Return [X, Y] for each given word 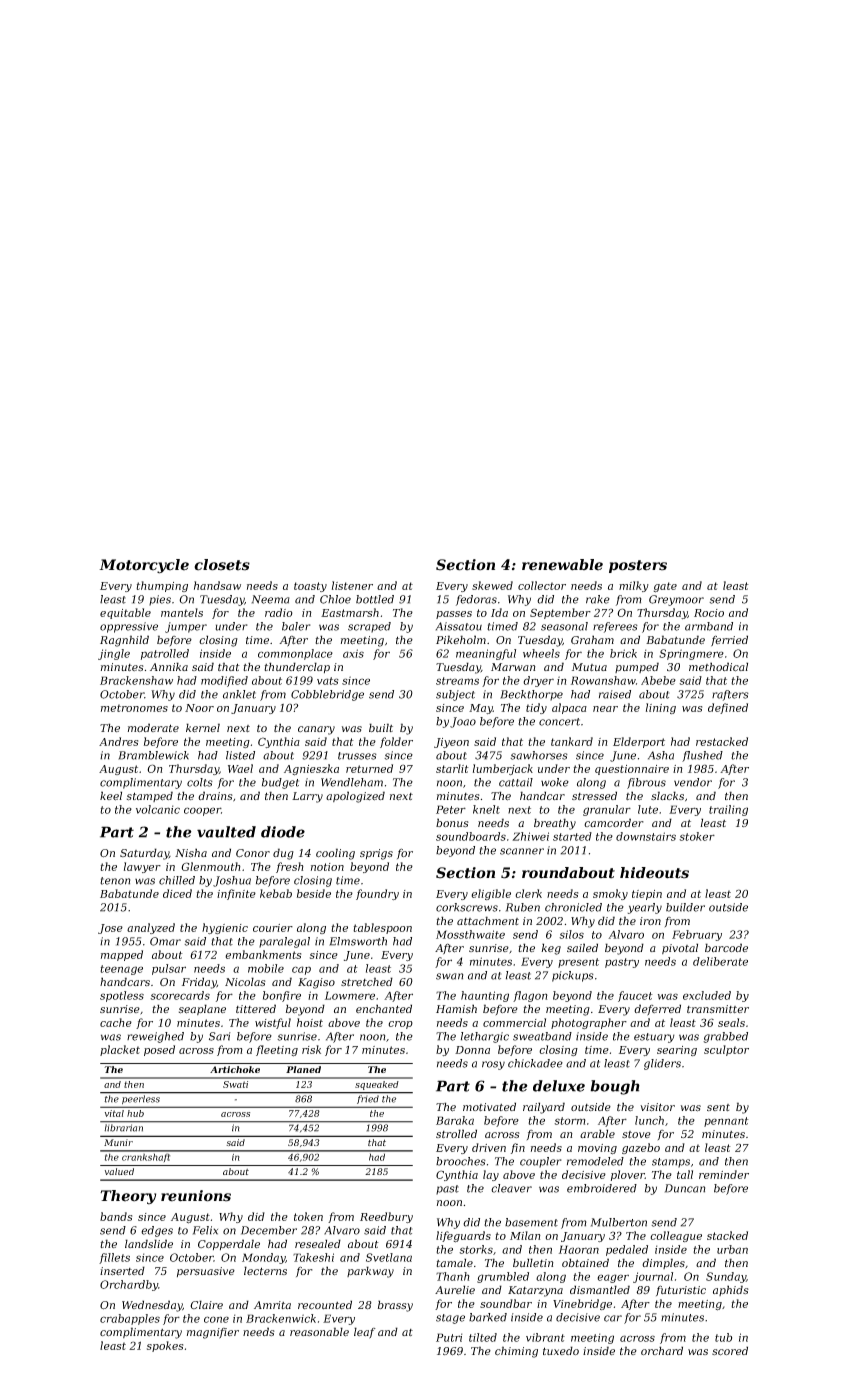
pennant [726, 1122]
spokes [165, 1346]
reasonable [319, 1332]
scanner [522, 851]
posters [638, 566]
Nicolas [245, 981]
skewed [492, 585]
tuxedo [561, 1350]
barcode [726, 947]
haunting [485, 996]
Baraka [455, 1120]
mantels [182, 612]
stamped [150, 796]
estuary [654, 1038]
